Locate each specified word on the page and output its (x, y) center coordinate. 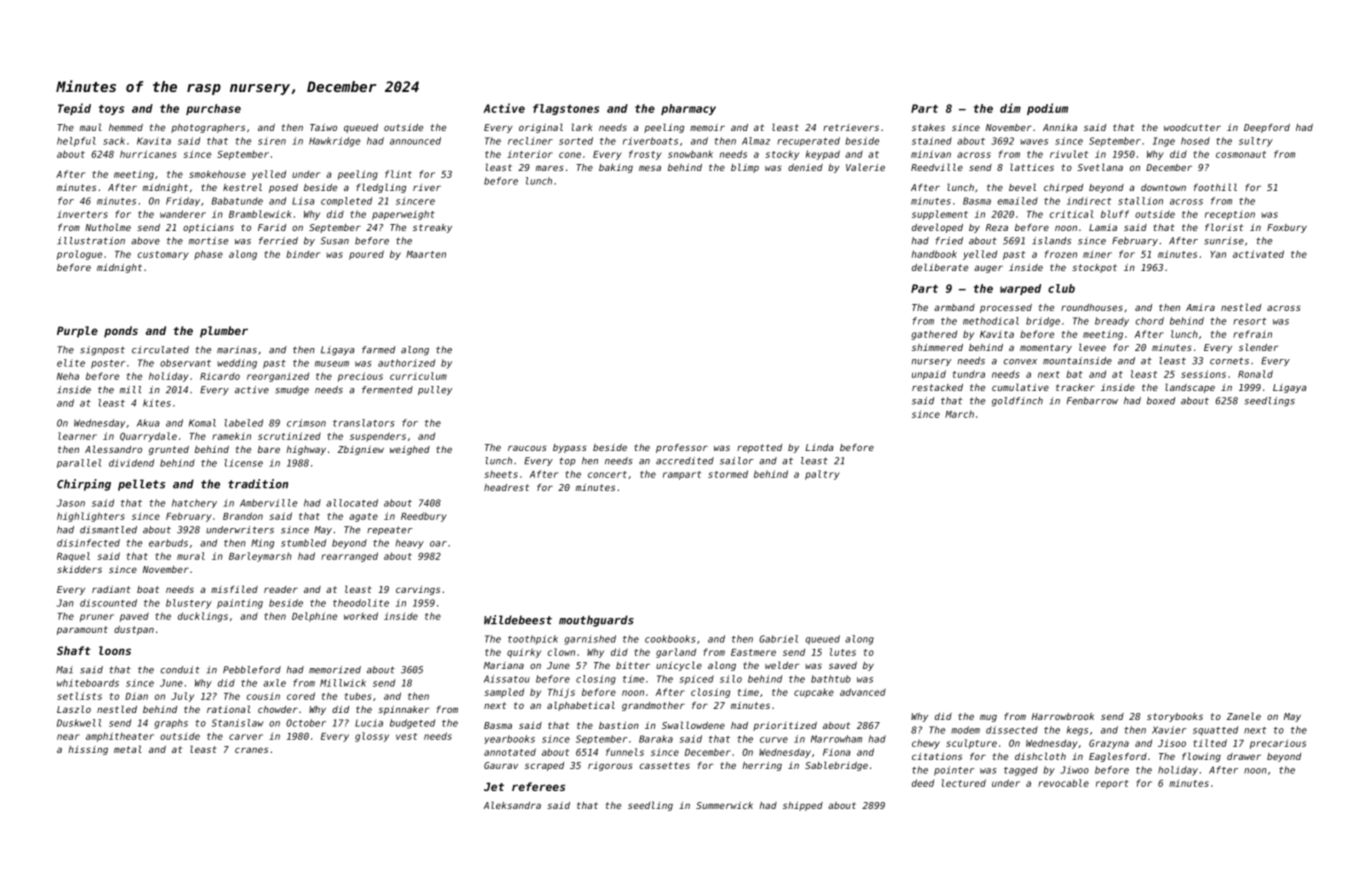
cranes (251, 750)
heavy (410, 544)
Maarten (426, 254)
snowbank (690, 154)
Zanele (1244, 716)
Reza (997, 227)
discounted (108, 603)
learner (77, 436)
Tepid (74, 109)
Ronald (1255, 374)
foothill (1215, 187)
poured (366, 255)
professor (682, 448)
